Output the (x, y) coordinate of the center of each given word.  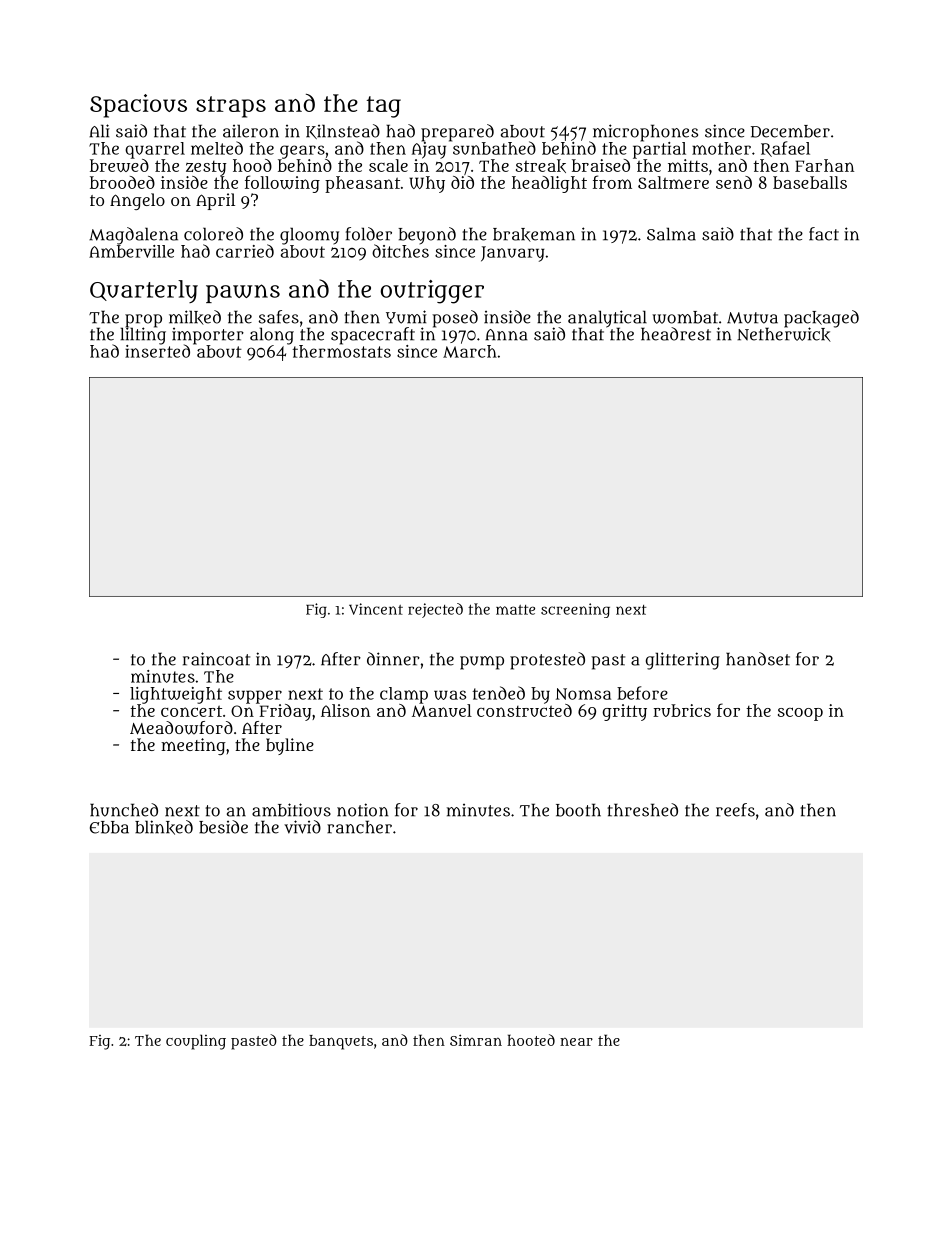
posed (455, 319)
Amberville (131, 251)
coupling (196, 1042)
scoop (800, 714)
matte (515, 610)
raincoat (216, 659)
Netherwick (784, 334)
